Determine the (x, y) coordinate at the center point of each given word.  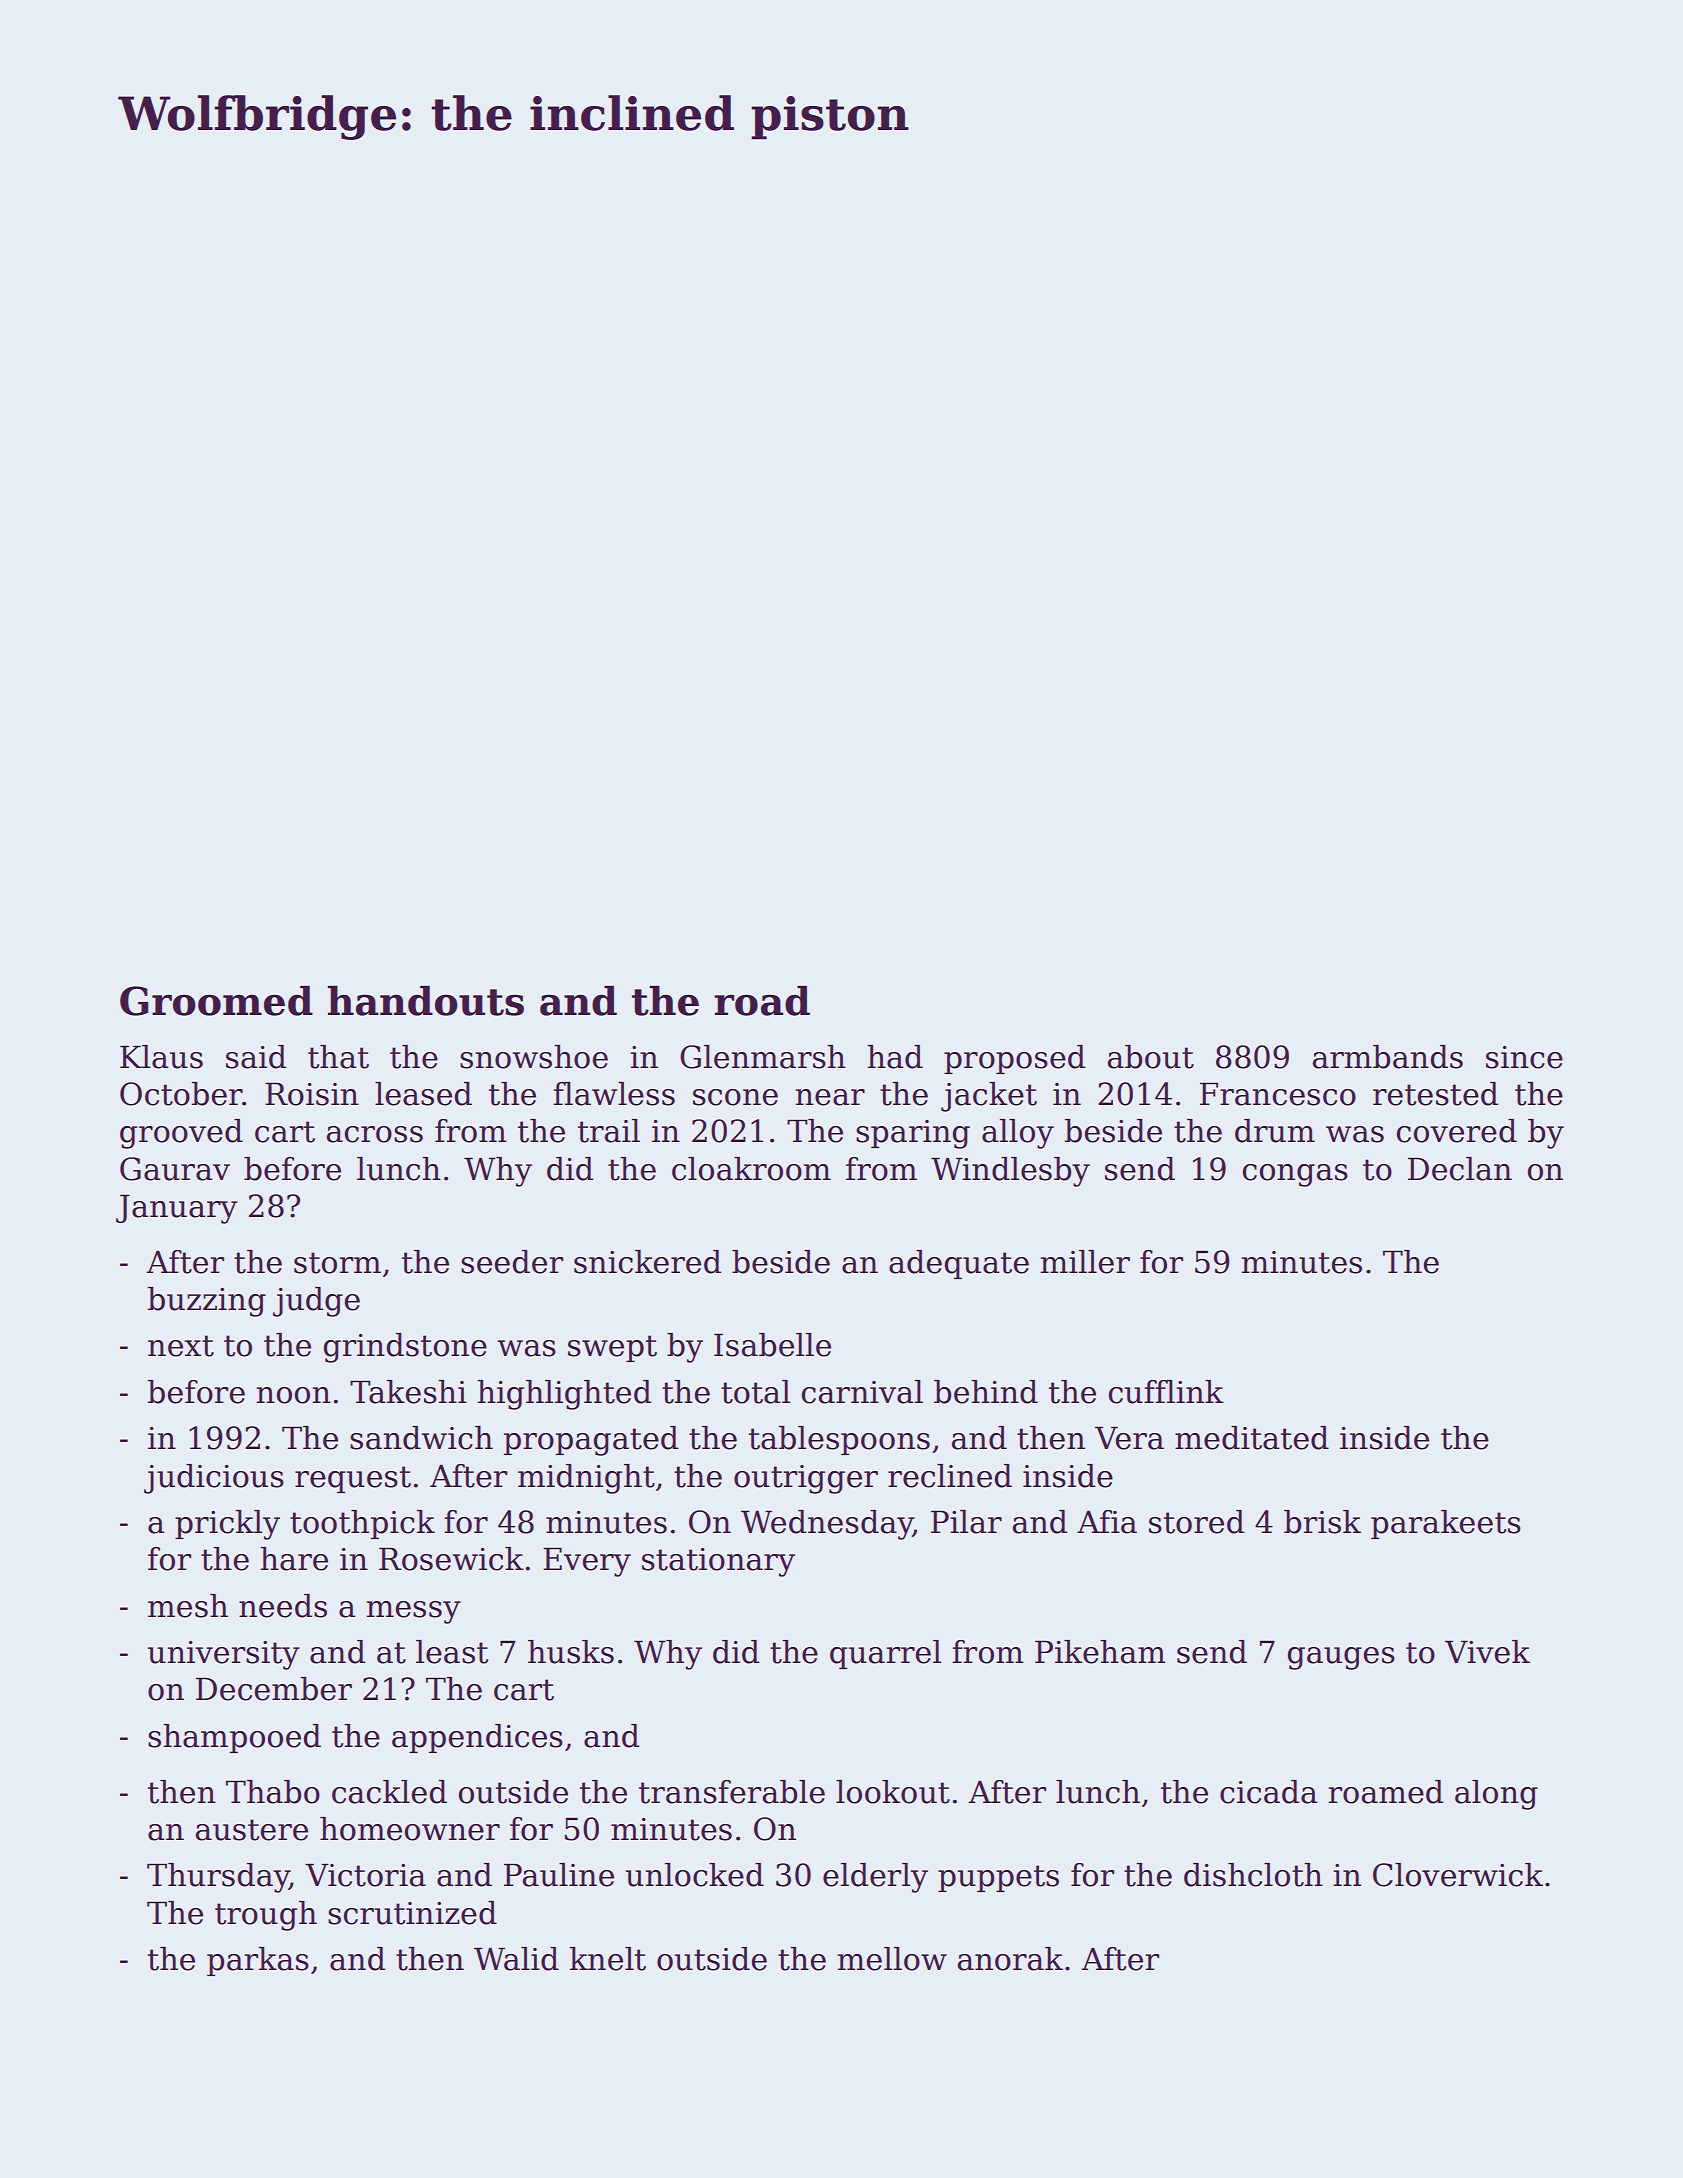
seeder (512, 1262)
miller (1085, 1262)
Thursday (218, 1878)
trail (609, 1131)
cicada (1269, 1792)
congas (1295, 1175)
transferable (732, 1792)
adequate (959, 1264)
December (274, 1689)
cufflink (1166, 1392)
